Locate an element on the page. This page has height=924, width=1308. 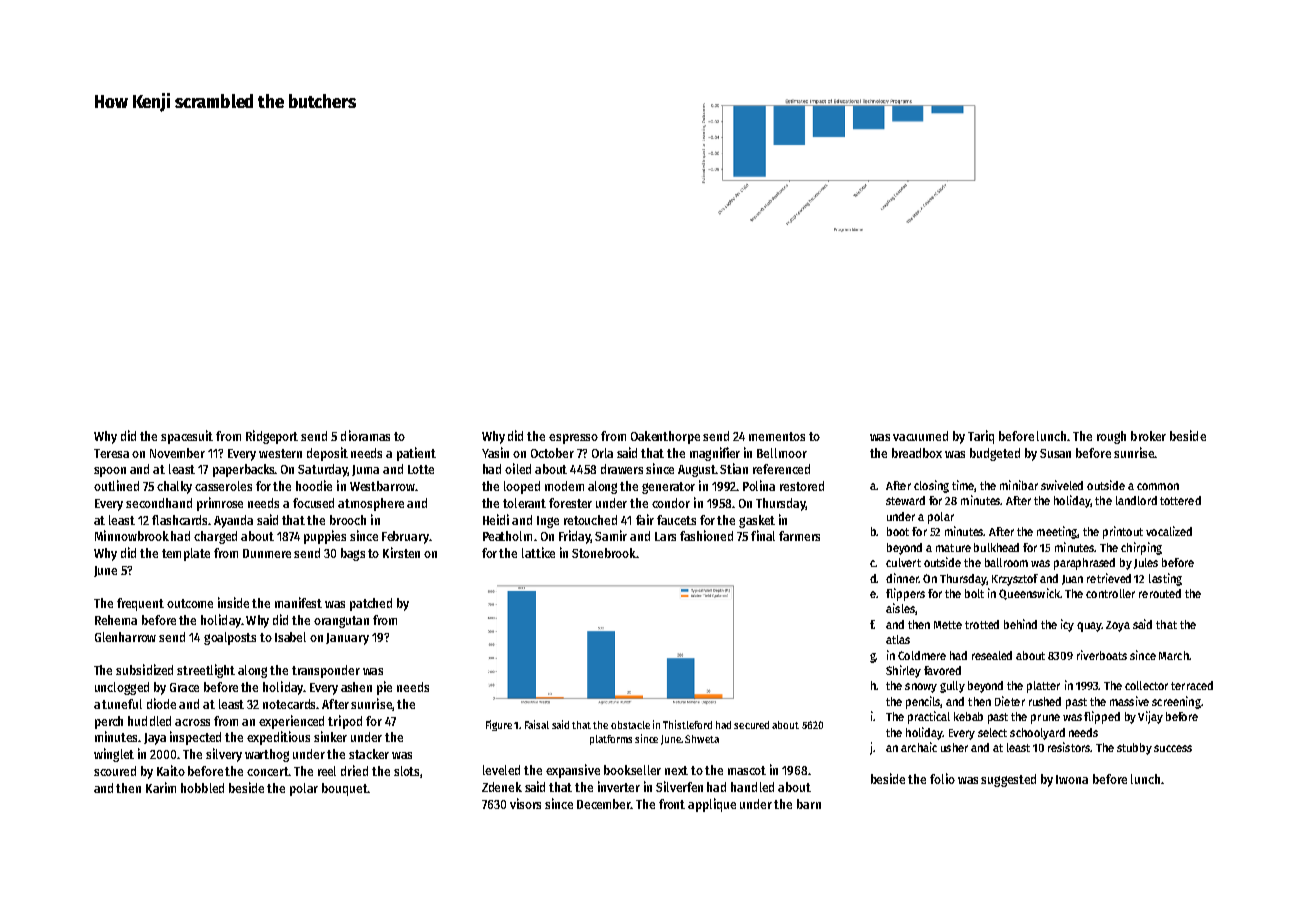
faucets is located at coordinates (676, 520).
